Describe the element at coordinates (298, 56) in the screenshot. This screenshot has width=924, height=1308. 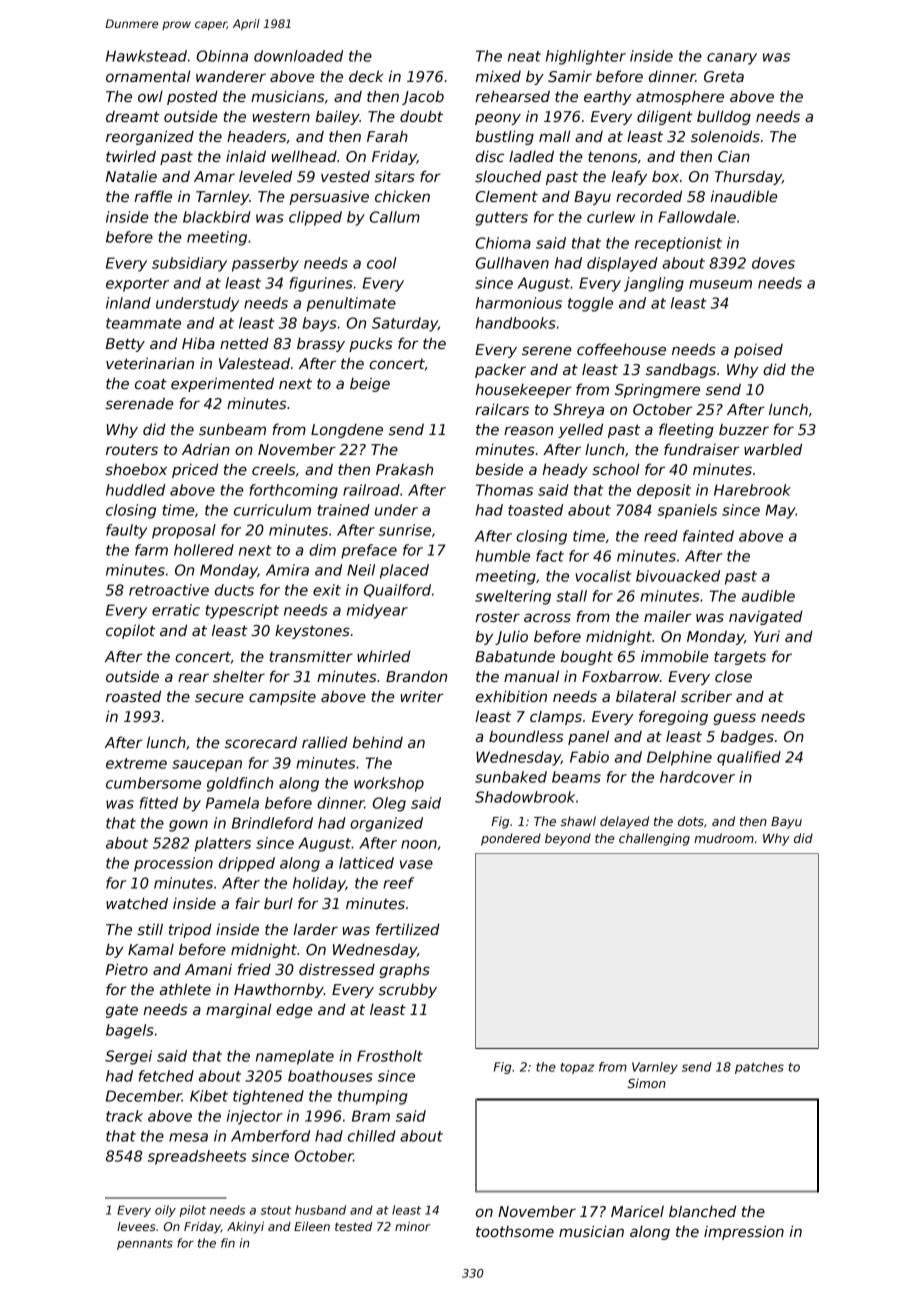
I see `downloaded` at that location.
